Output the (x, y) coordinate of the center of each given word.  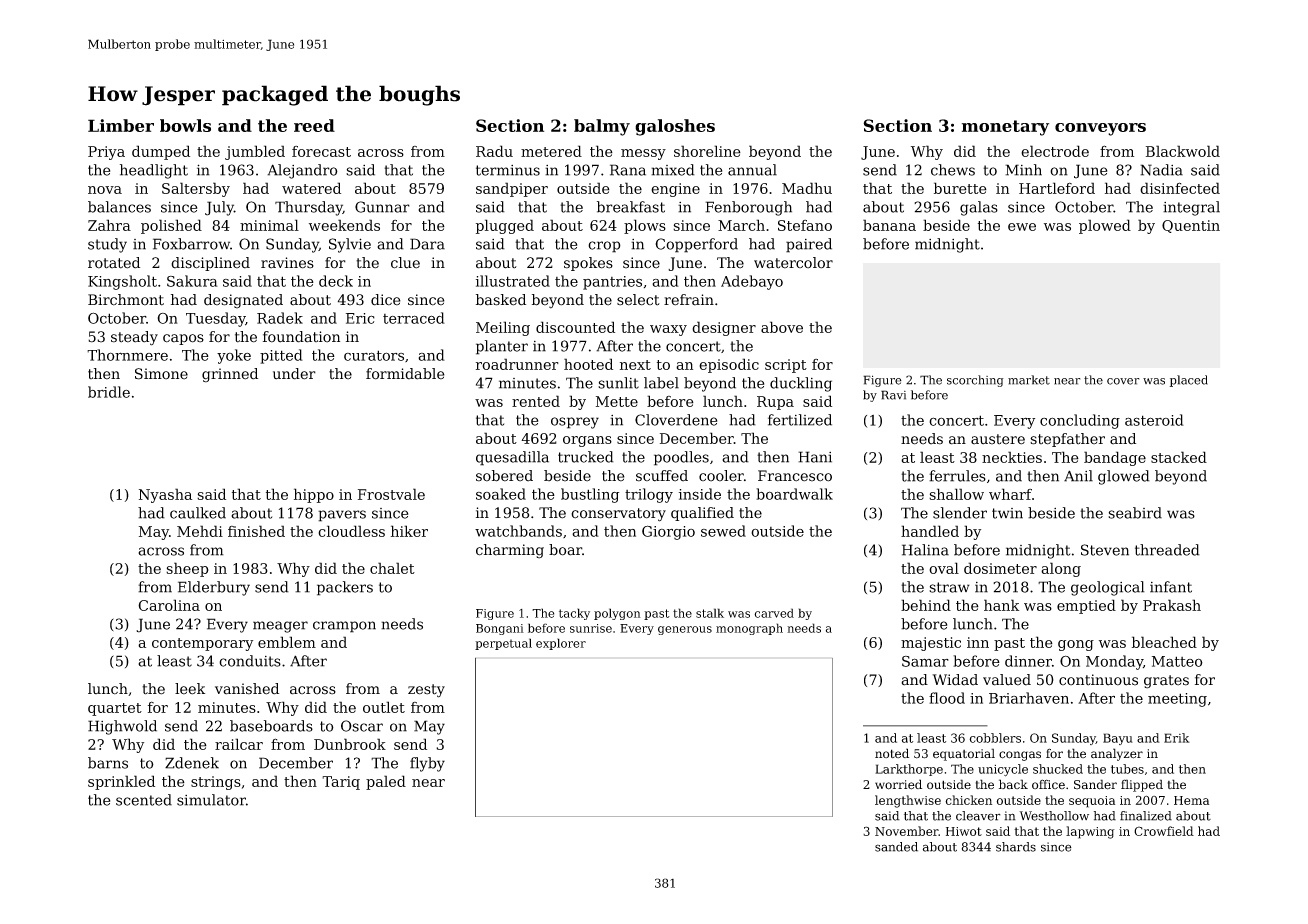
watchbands (518, 531)
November (907, 831)
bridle (109, 392)
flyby (427, 764)
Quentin (1191, 226)
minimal (269, 225)
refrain (689, 300)
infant (1171, 587)
